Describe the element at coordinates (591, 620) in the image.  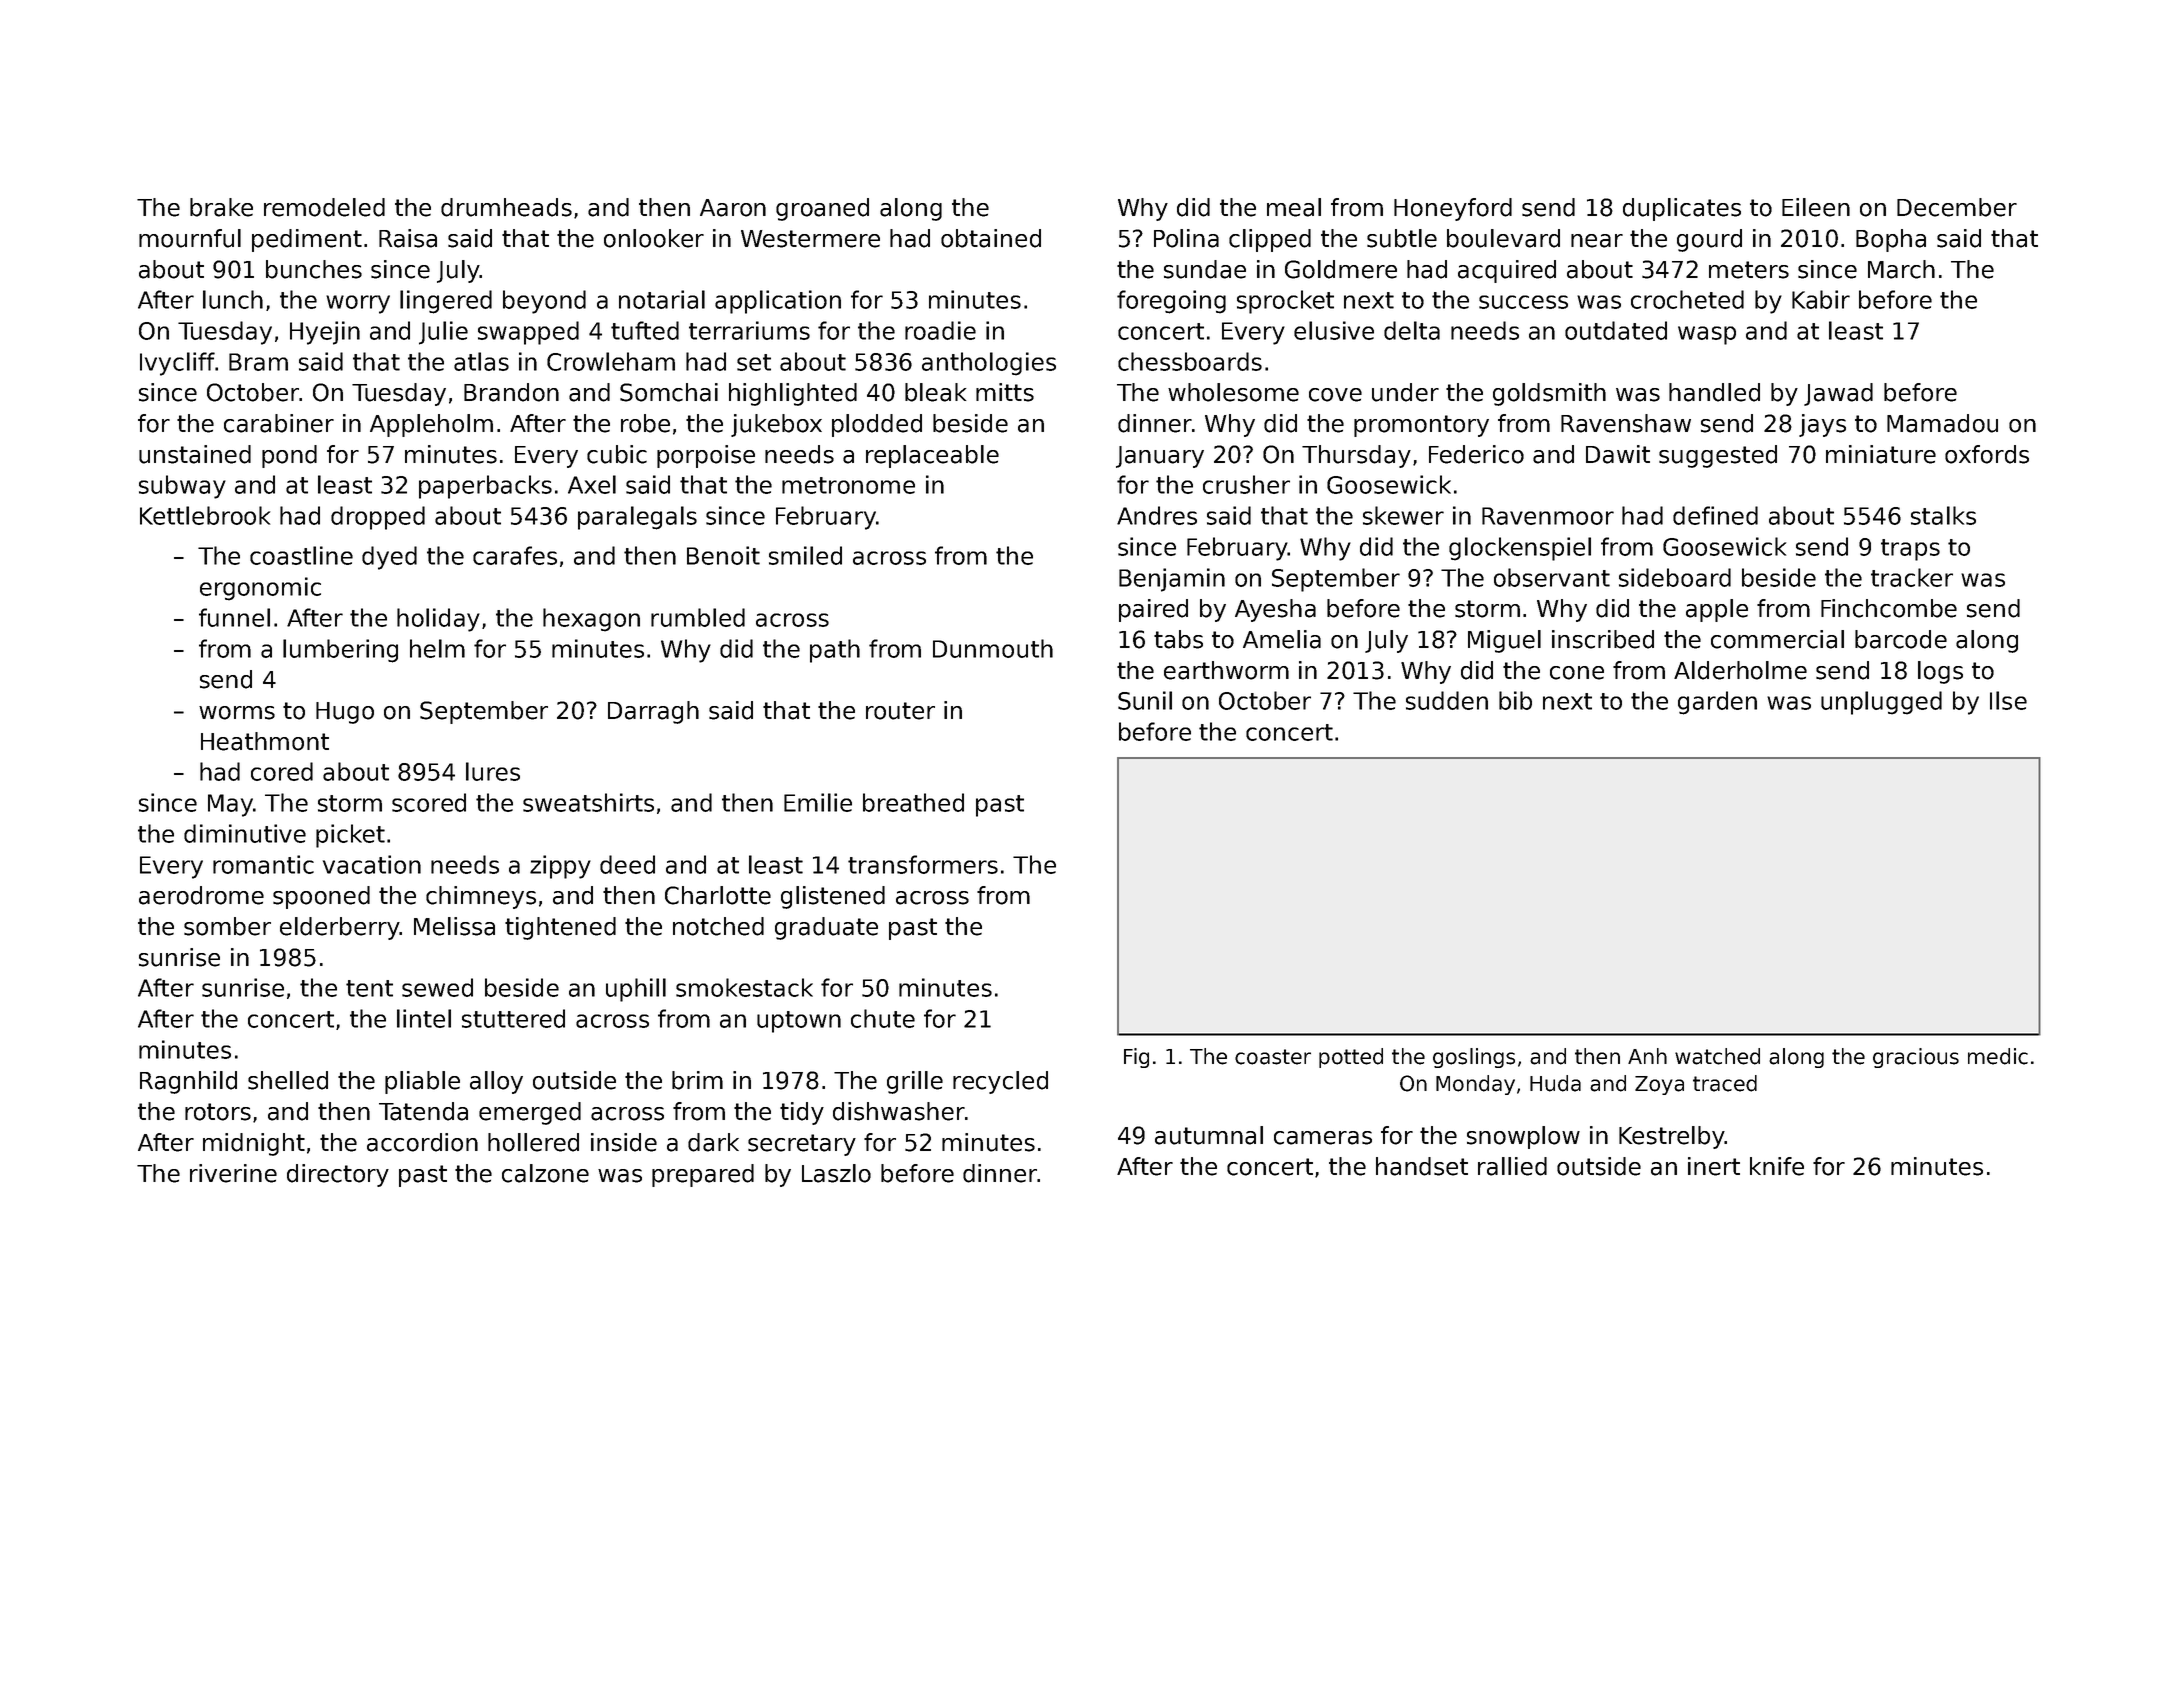
I see `hexagon` at that location.
